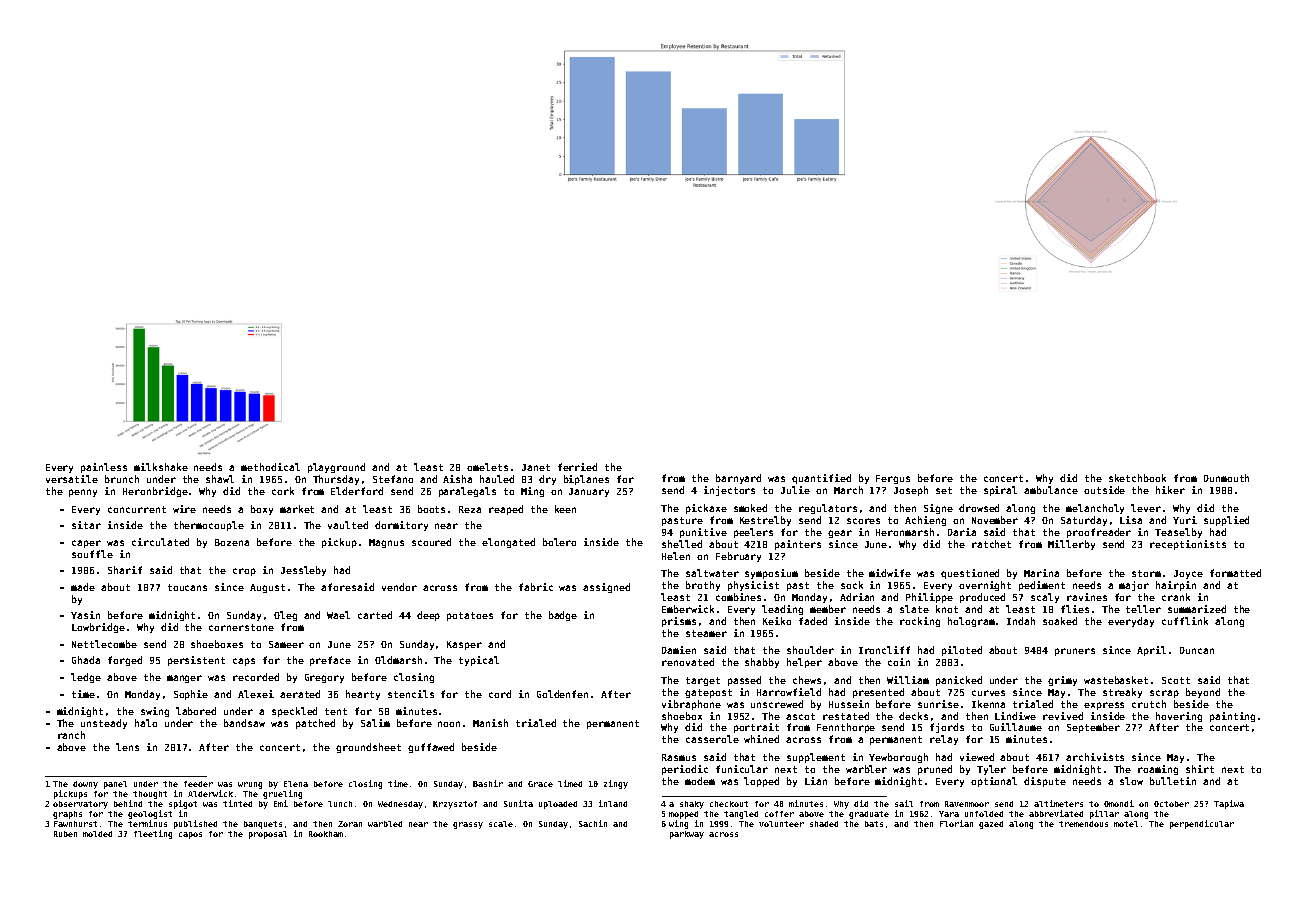 The image size is (1308, 924). Describe the element at coordinates (187, 587) in the screenshot. I see `toucans` at that location.
